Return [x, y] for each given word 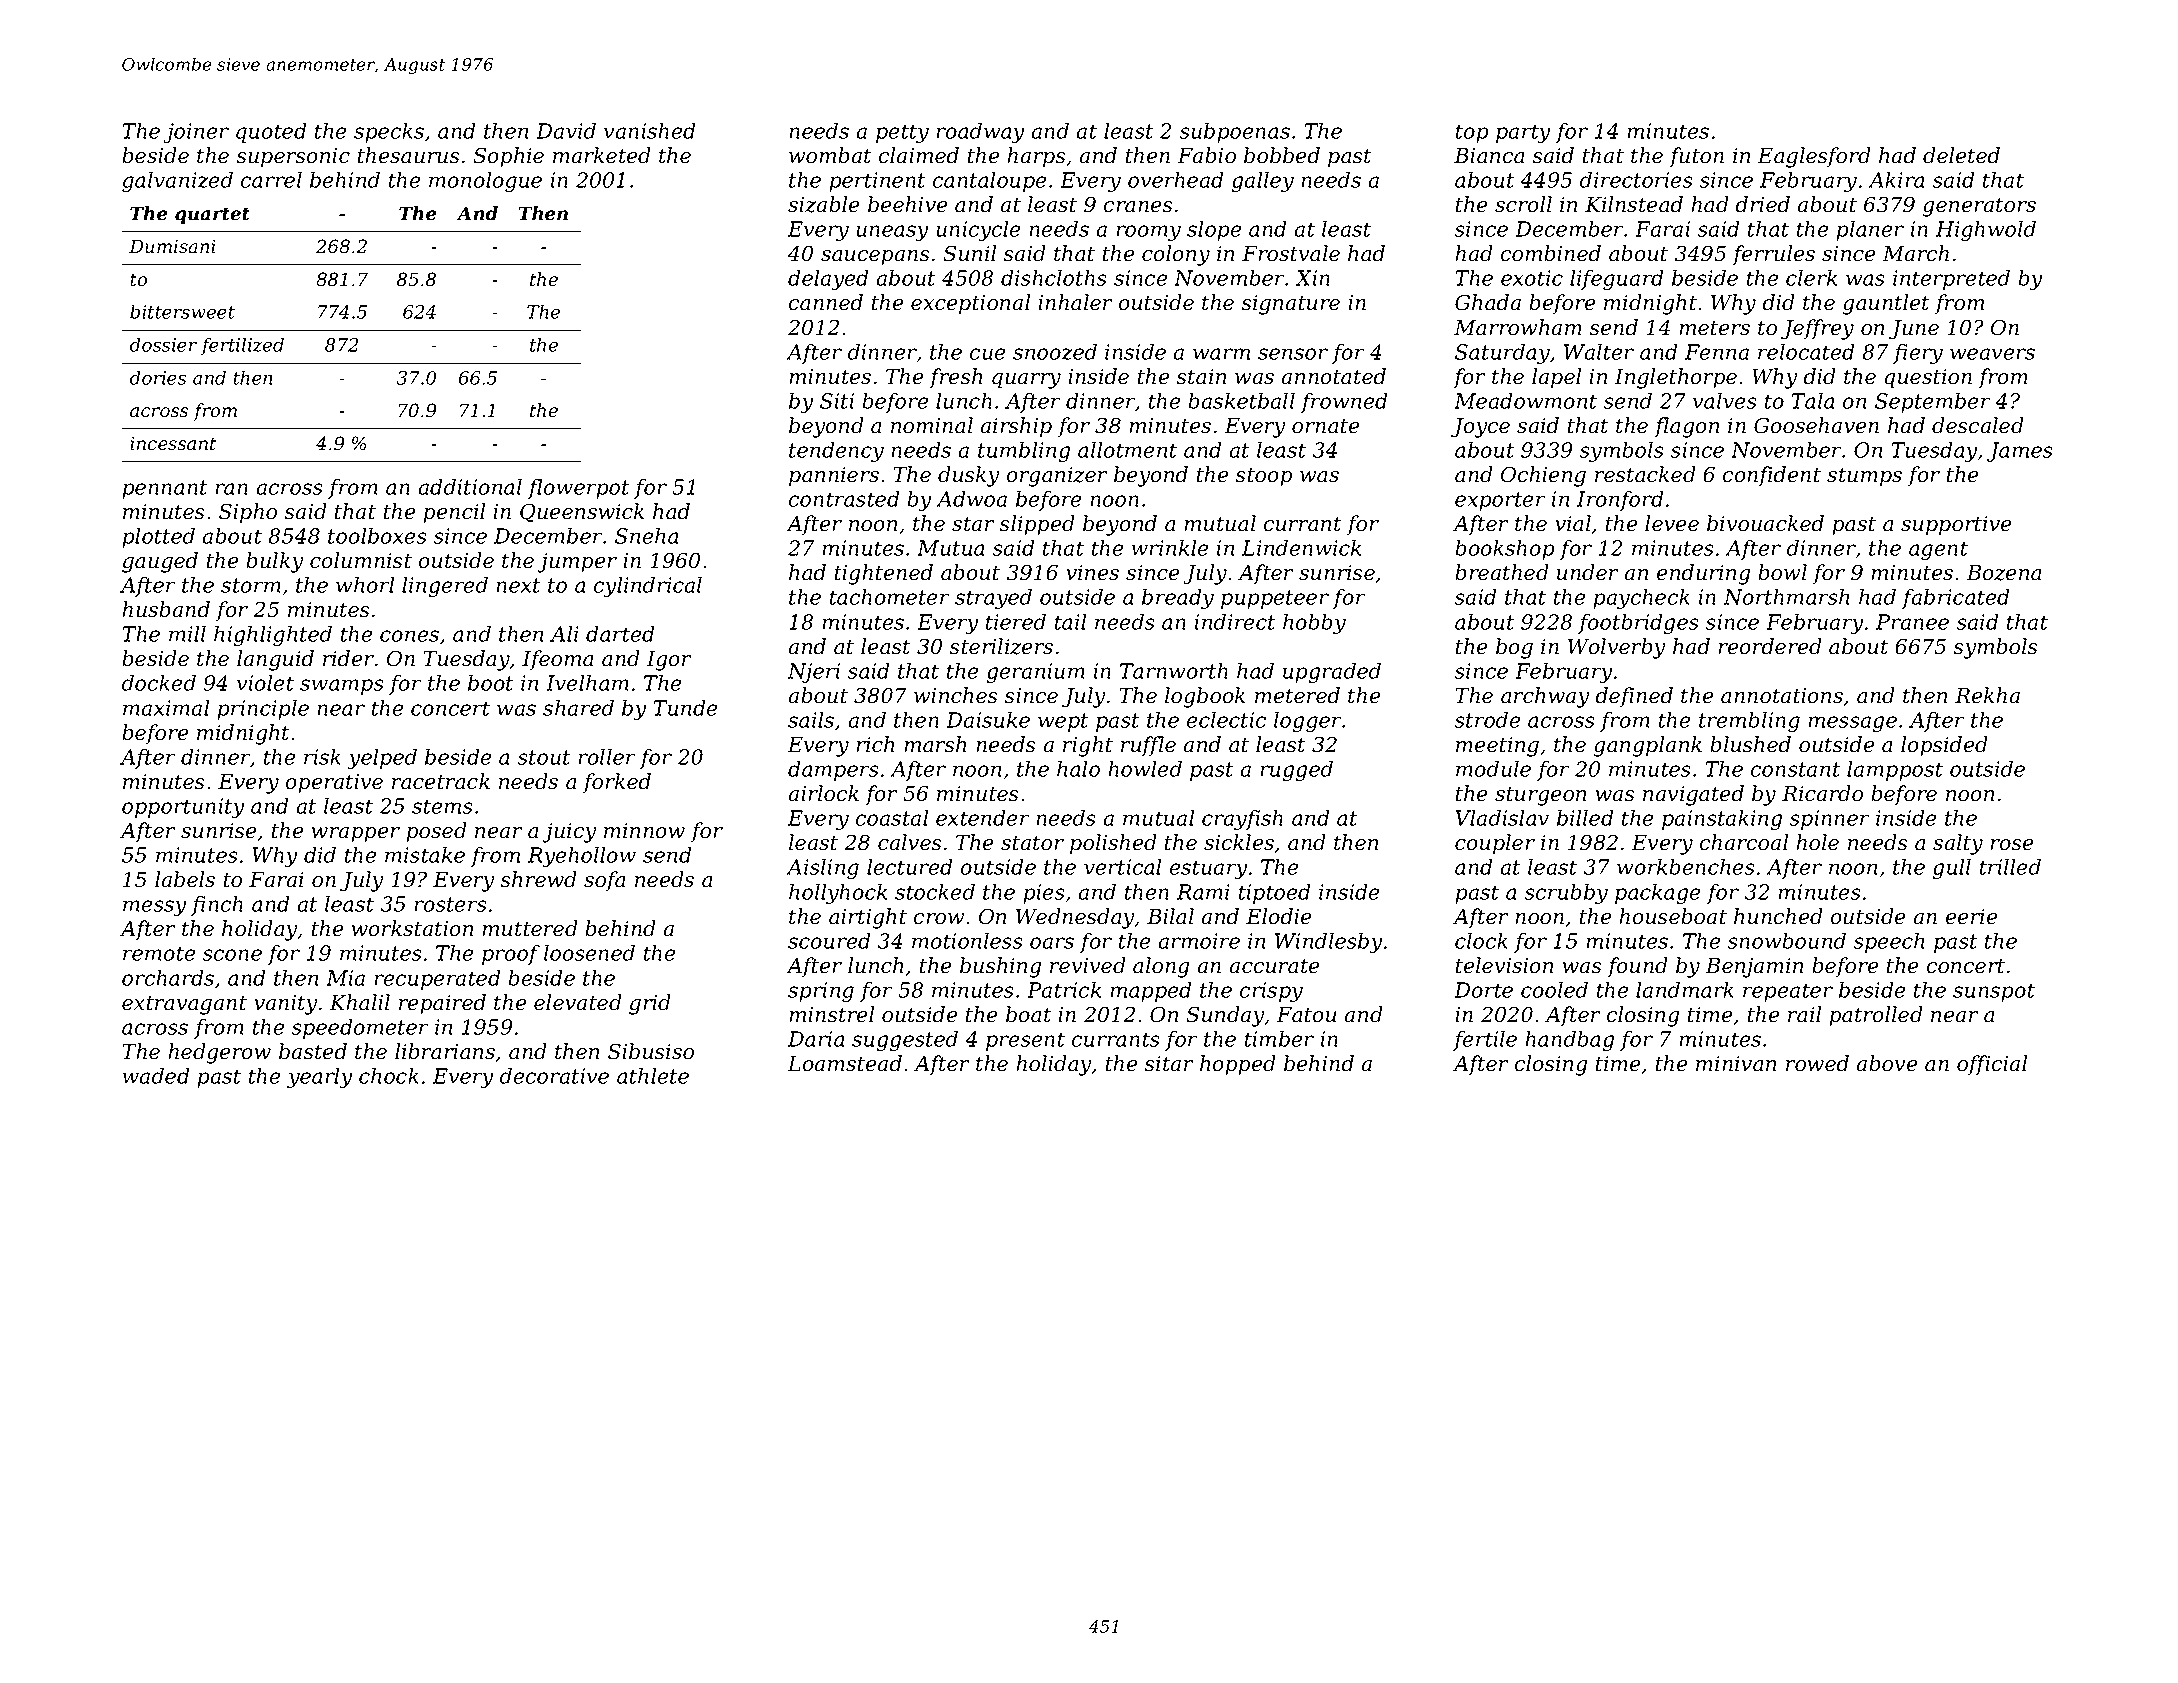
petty [902, 133]
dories [158, 377]
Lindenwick [1301, 548]
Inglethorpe [1676, 378]
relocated [1806, 352]
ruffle [1148, 746]
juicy [569, 833]
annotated [1333, 376]
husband [166, 609]
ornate [1326, 426]
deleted [1961, 155]
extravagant [184, 1005]
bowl [1782, 572]
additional [470, 487]
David [566, 131]
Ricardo [1822, 793]
